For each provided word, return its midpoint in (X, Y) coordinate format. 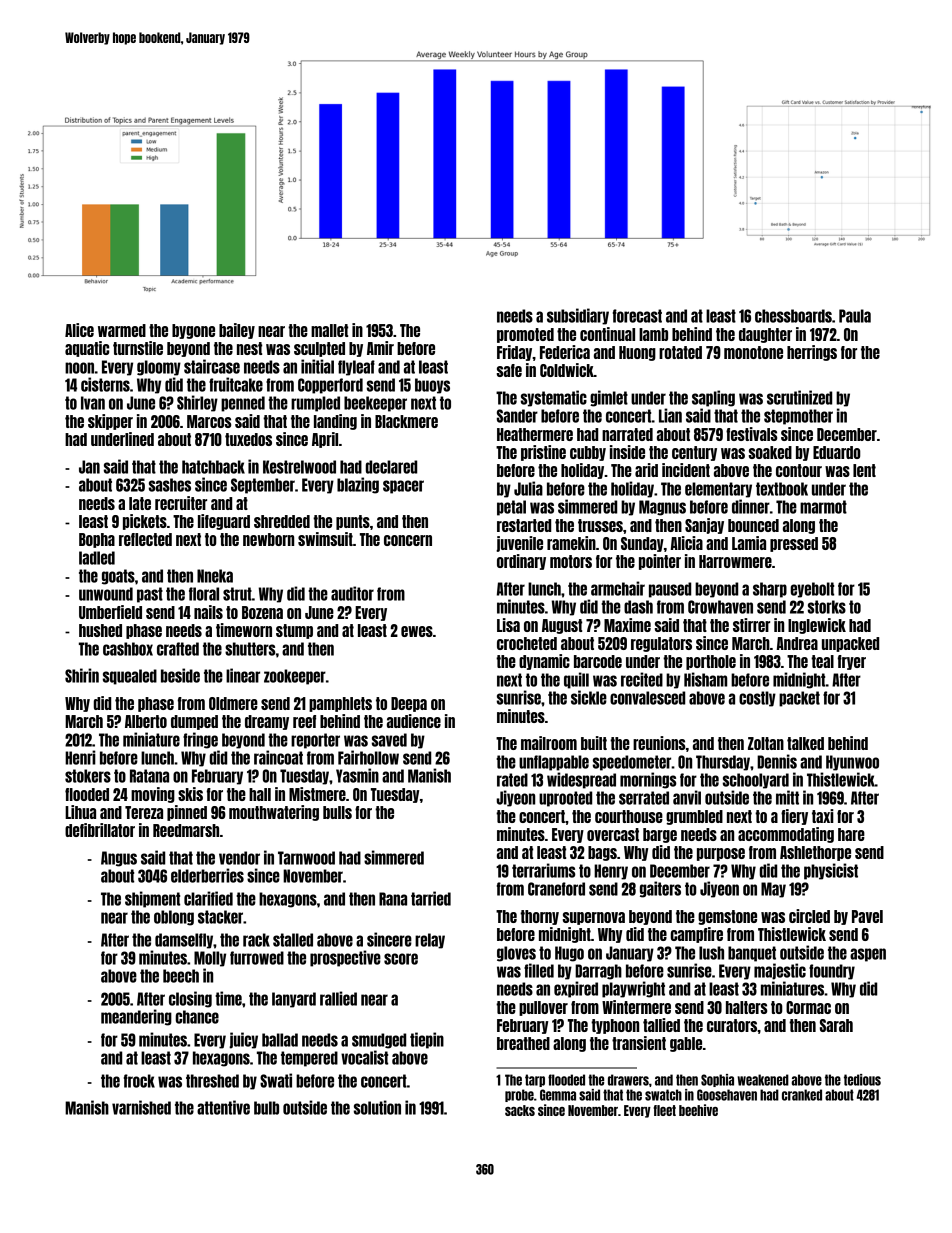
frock (139, 1081)
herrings (812, 353)
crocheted (527, 643)
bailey (237, 331)
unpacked (850, 644)
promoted (525, 335)
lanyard (294, 1000)
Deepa (409, 704)
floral (204, 594)
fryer (852, 662)
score (401, 959)
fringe (200, 740)
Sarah (836, 1025)
